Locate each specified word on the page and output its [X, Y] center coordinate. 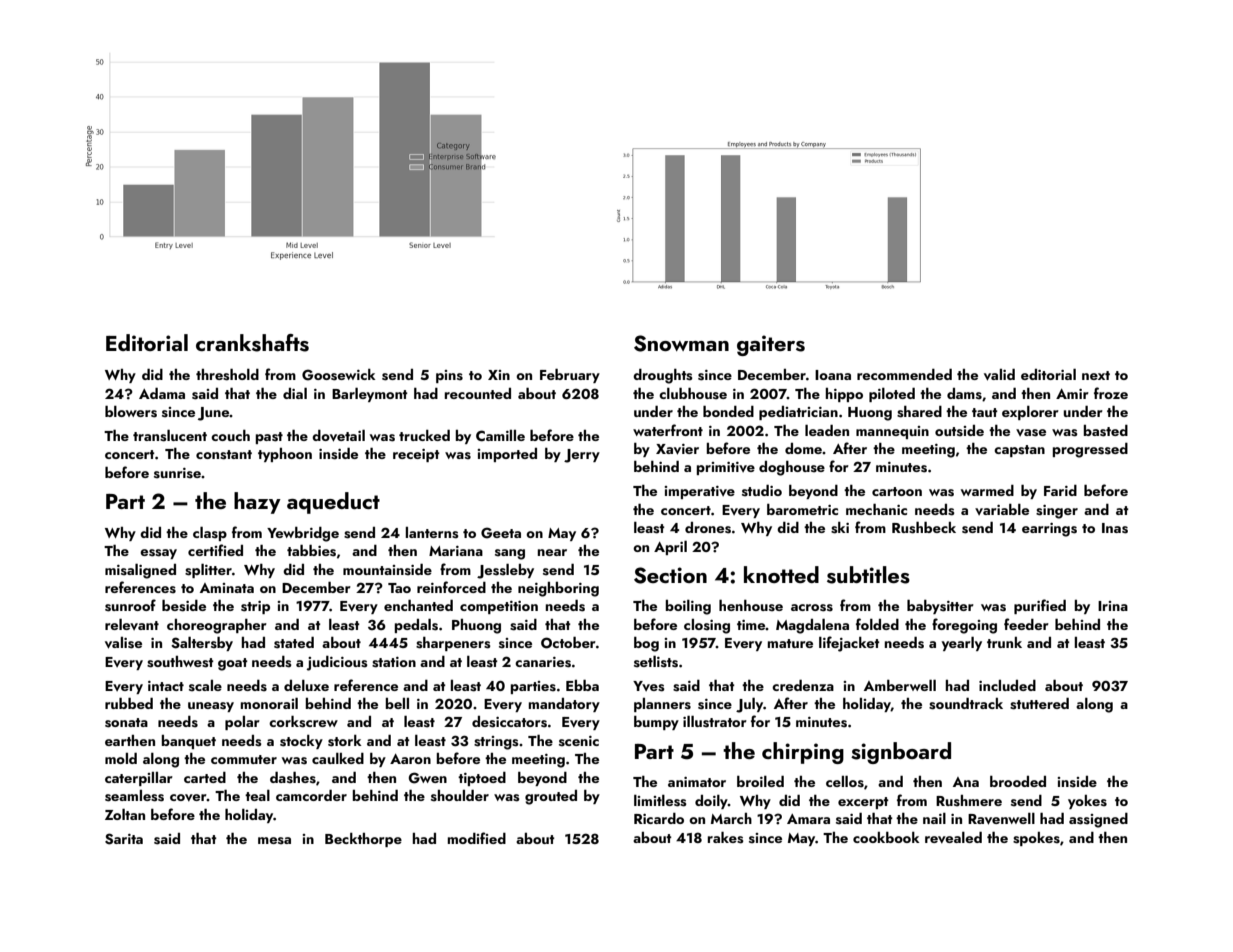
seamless [134, 796]
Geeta [501, 533]
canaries [543, 662]
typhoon [285, 455]
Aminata [227, 588]
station [394, 662]
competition [499, 607]
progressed [1090, 450]
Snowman [681, 343]
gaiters [771, 345]
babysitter [940, 607]
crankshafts [252, 343]
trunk [1004, 642]
